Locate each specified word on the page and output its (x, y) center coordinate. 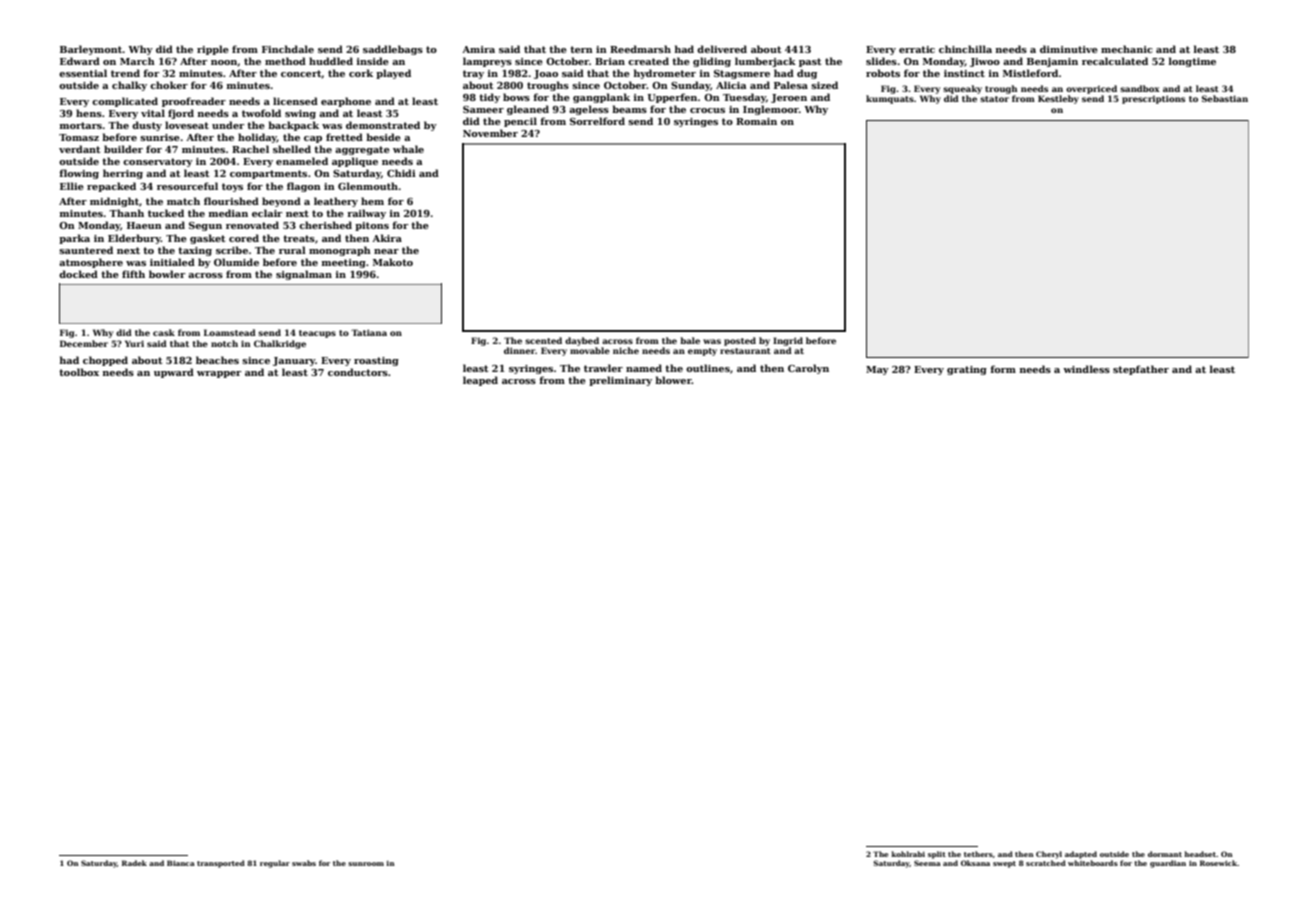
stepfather (1141, 370)
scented (543, 340)
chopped (105, 361)
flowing (79, 174)
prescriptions (1153, 99)
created (648, 61)
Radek (134, 863)
